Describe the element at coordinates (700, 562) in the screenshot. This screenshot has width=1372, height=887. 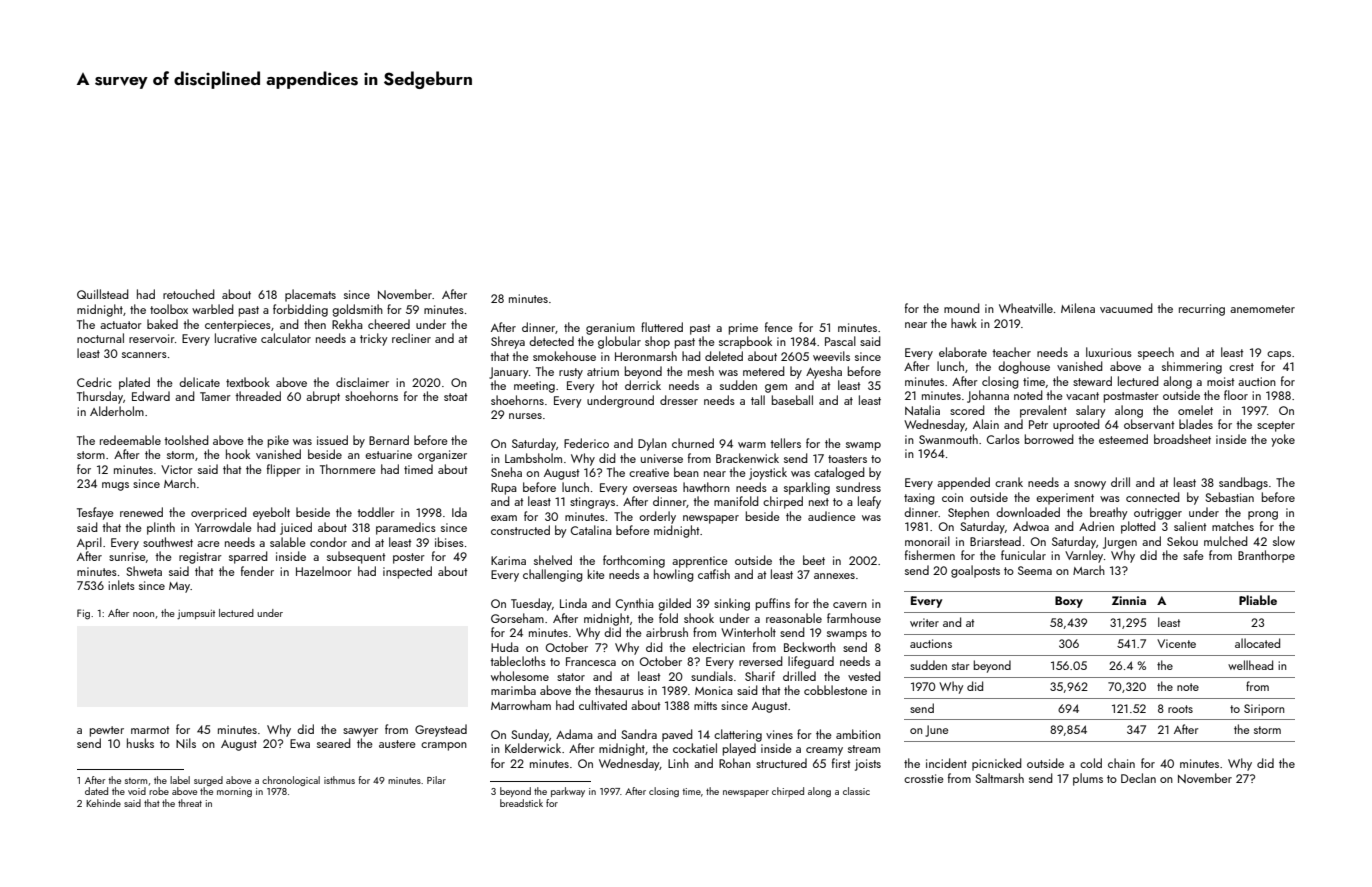
I see `apprentice` at that location.
